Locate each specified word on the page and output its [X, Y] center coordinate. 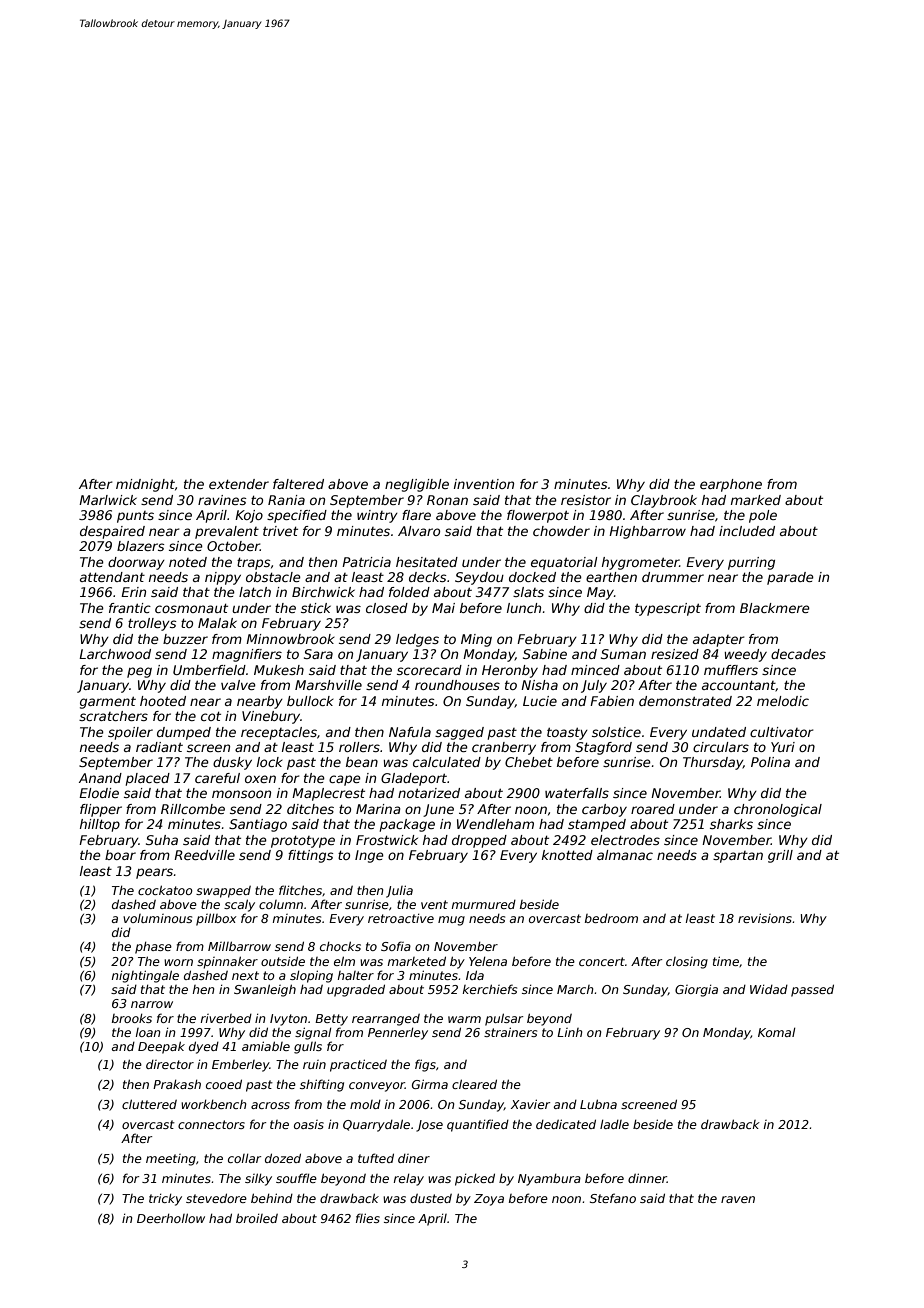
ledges [417, 640]
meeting [171, 1160]
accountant [739, 686]
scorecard [429, 670]
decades [798, 654]
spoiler [130, 733]
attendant [112, 577]
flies [368, 1218]
